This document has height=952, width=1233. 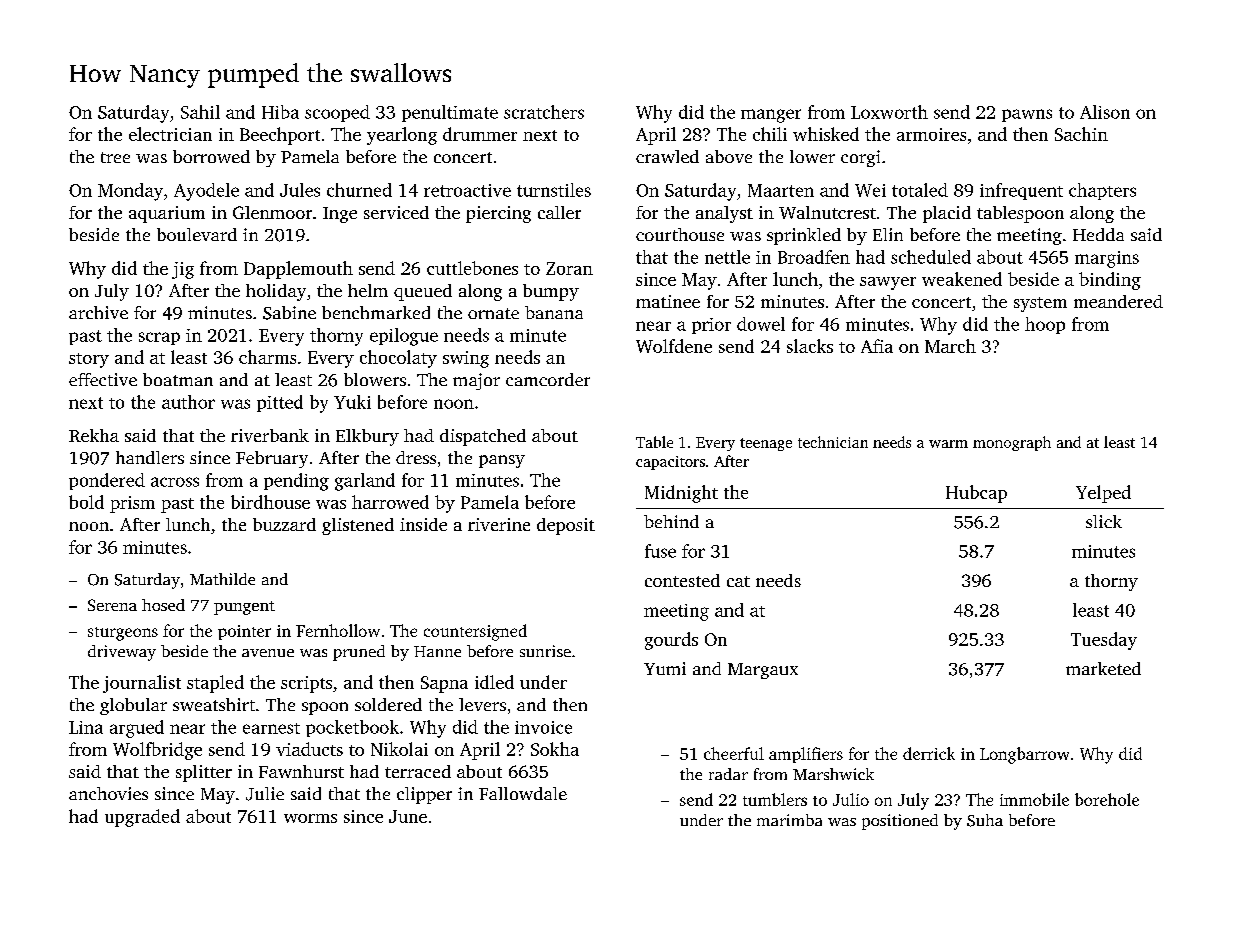 What do you see at coordinates (103, 379) in the document?
I see `effective` at bounding box center [103, 379].
